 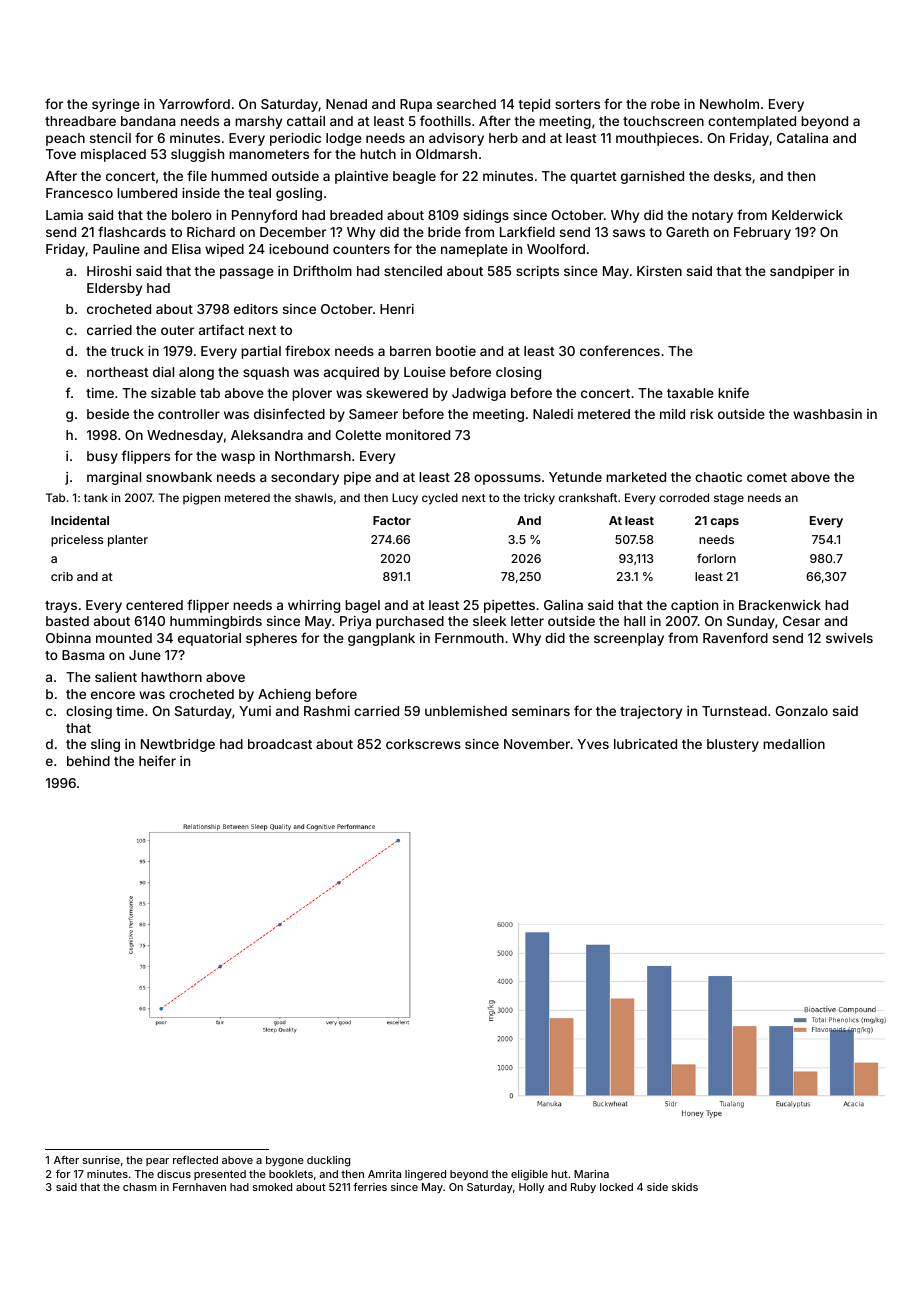 What do you see at coordinates (194, 103) in the image?
I see `Yarrowford` at bounding box center [194, 103].
